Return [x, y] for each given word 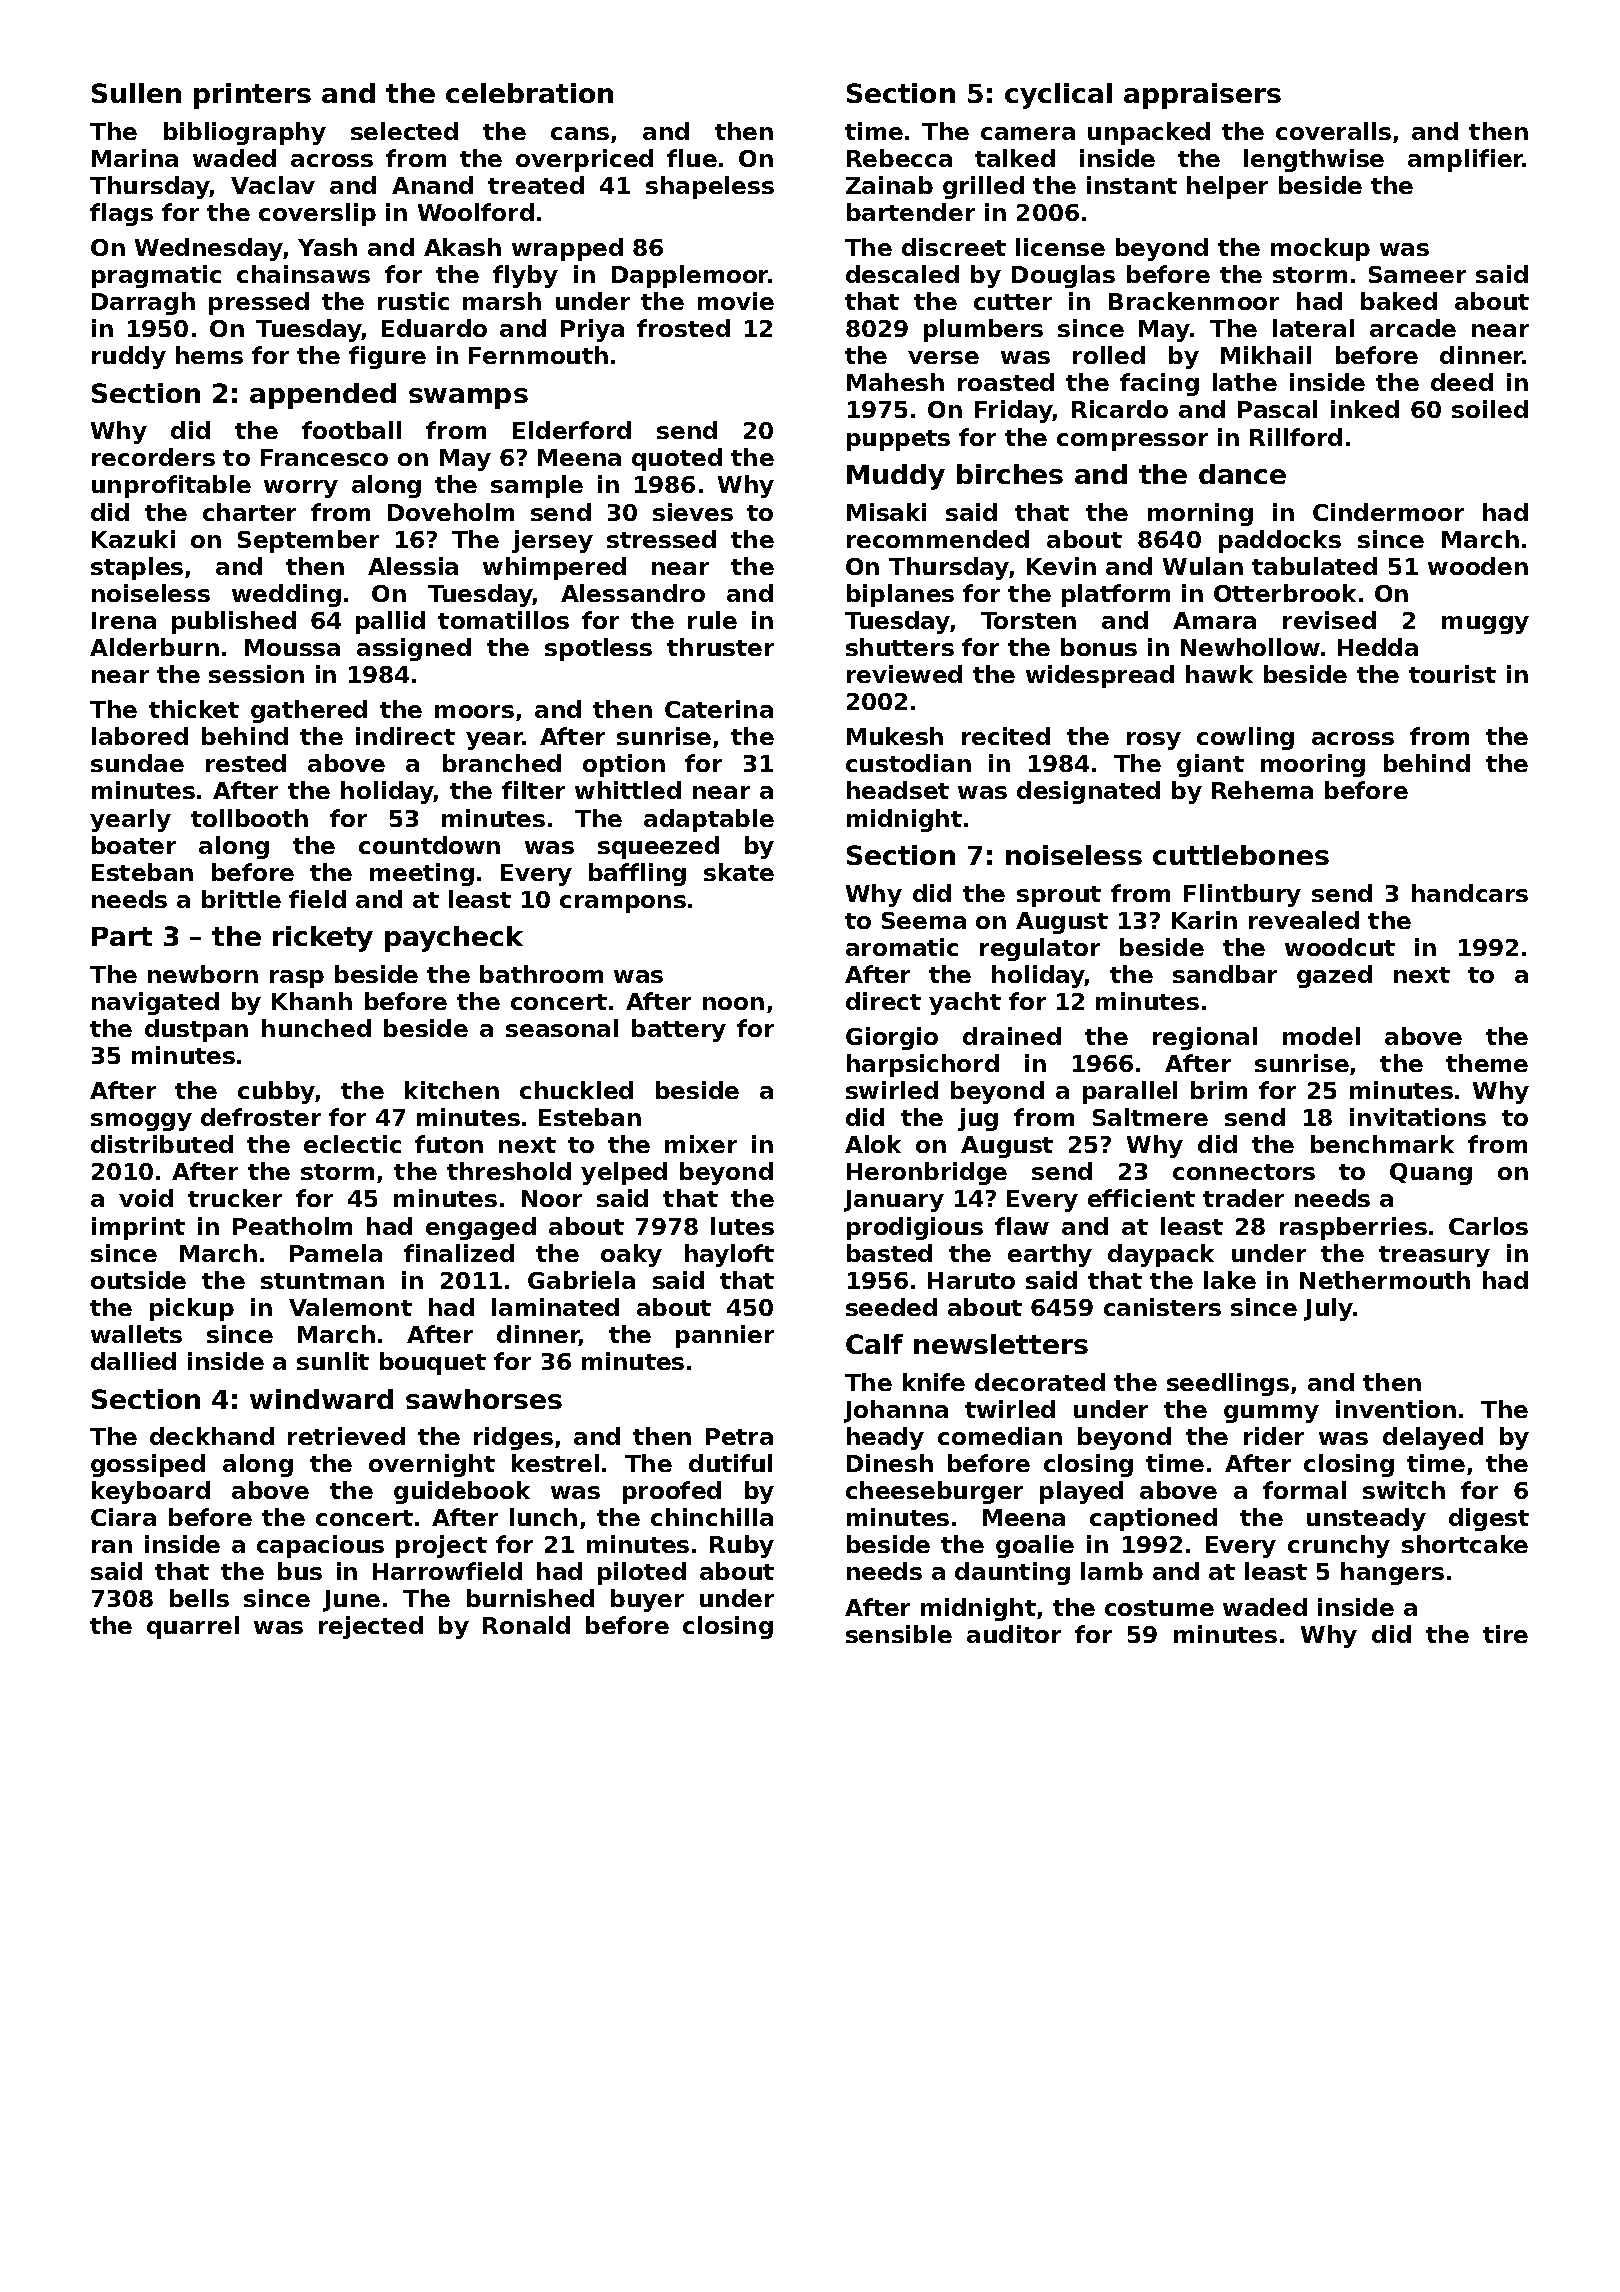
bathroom [541, 974]
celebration [529, 93]
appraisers [1202, 96]
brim [1219, 1090]
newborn [203, 974]
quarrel [193, 1627]
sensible [899, 1634]
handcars [1470, 893]
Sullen [136, 93]
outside [138, 1280]
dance [1242, 474]
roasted [1006, 382]
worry [301, 489]
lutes [742, 1226]
